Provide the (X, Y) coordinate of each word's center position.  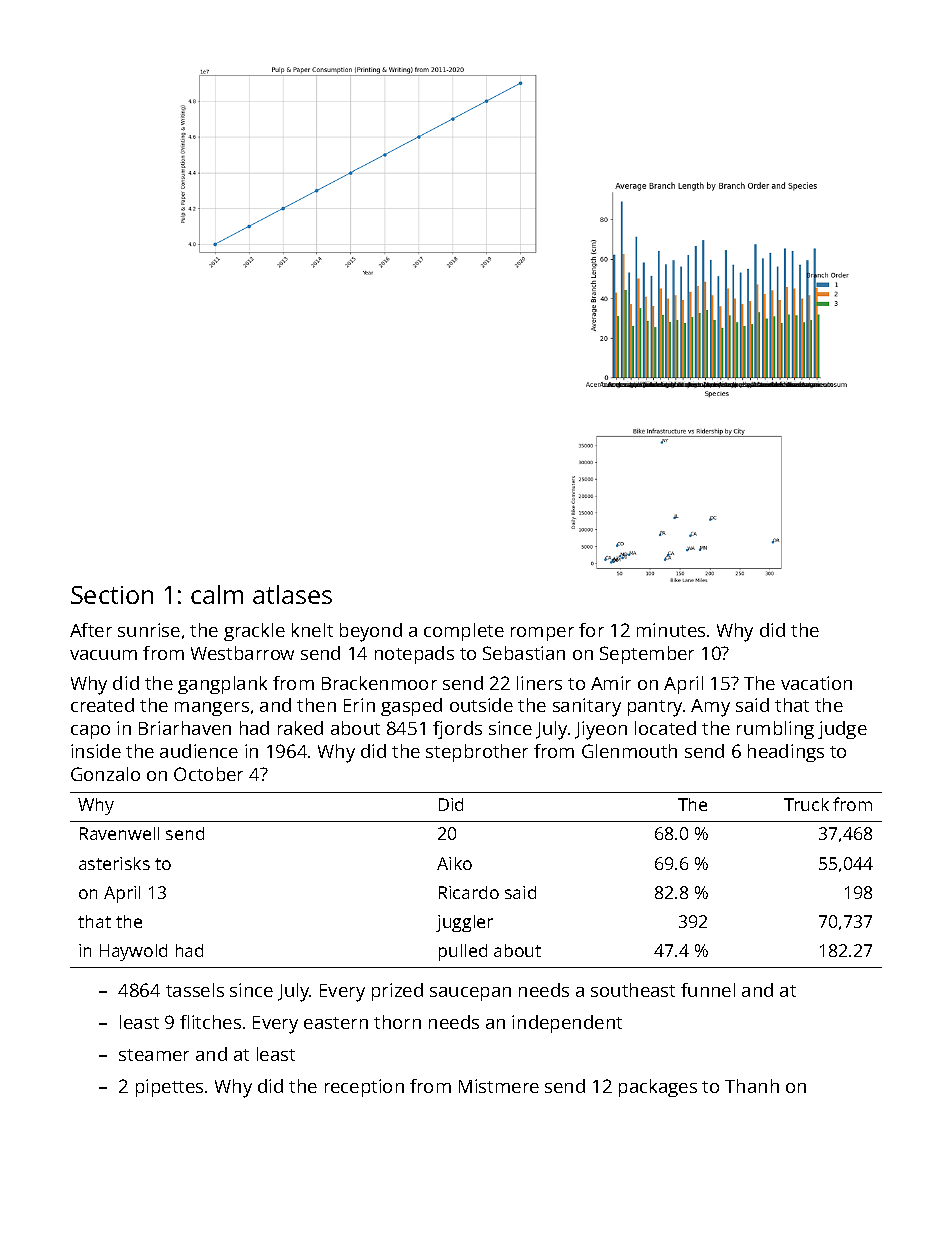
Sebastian (524, 653)
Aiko (454, 863)
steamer (154, 1055)
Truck (806, 804)
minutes (671, 630)
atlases (292, 594)
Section (112, 595)
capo (90, 732)
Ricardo (469, 892)
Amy (710, 708)
